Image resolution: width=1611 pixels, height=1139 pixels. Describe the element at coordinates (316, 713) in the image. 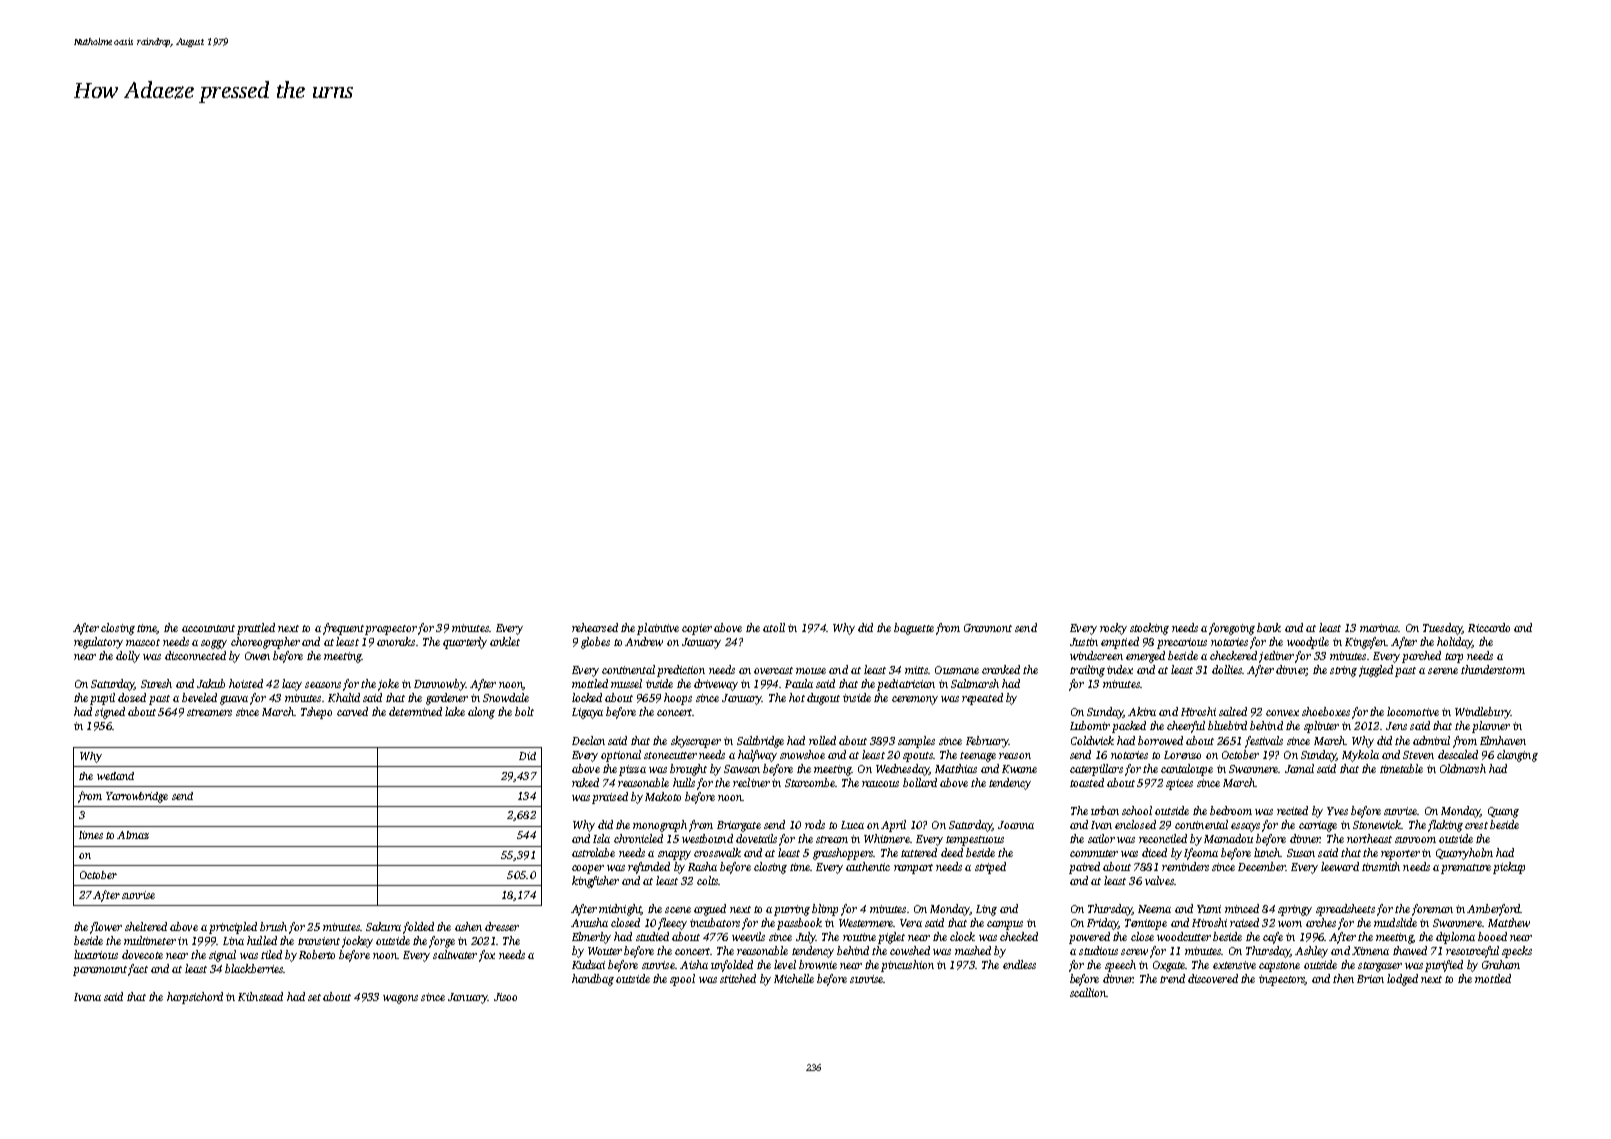

I see `Tshepo` at that location.
